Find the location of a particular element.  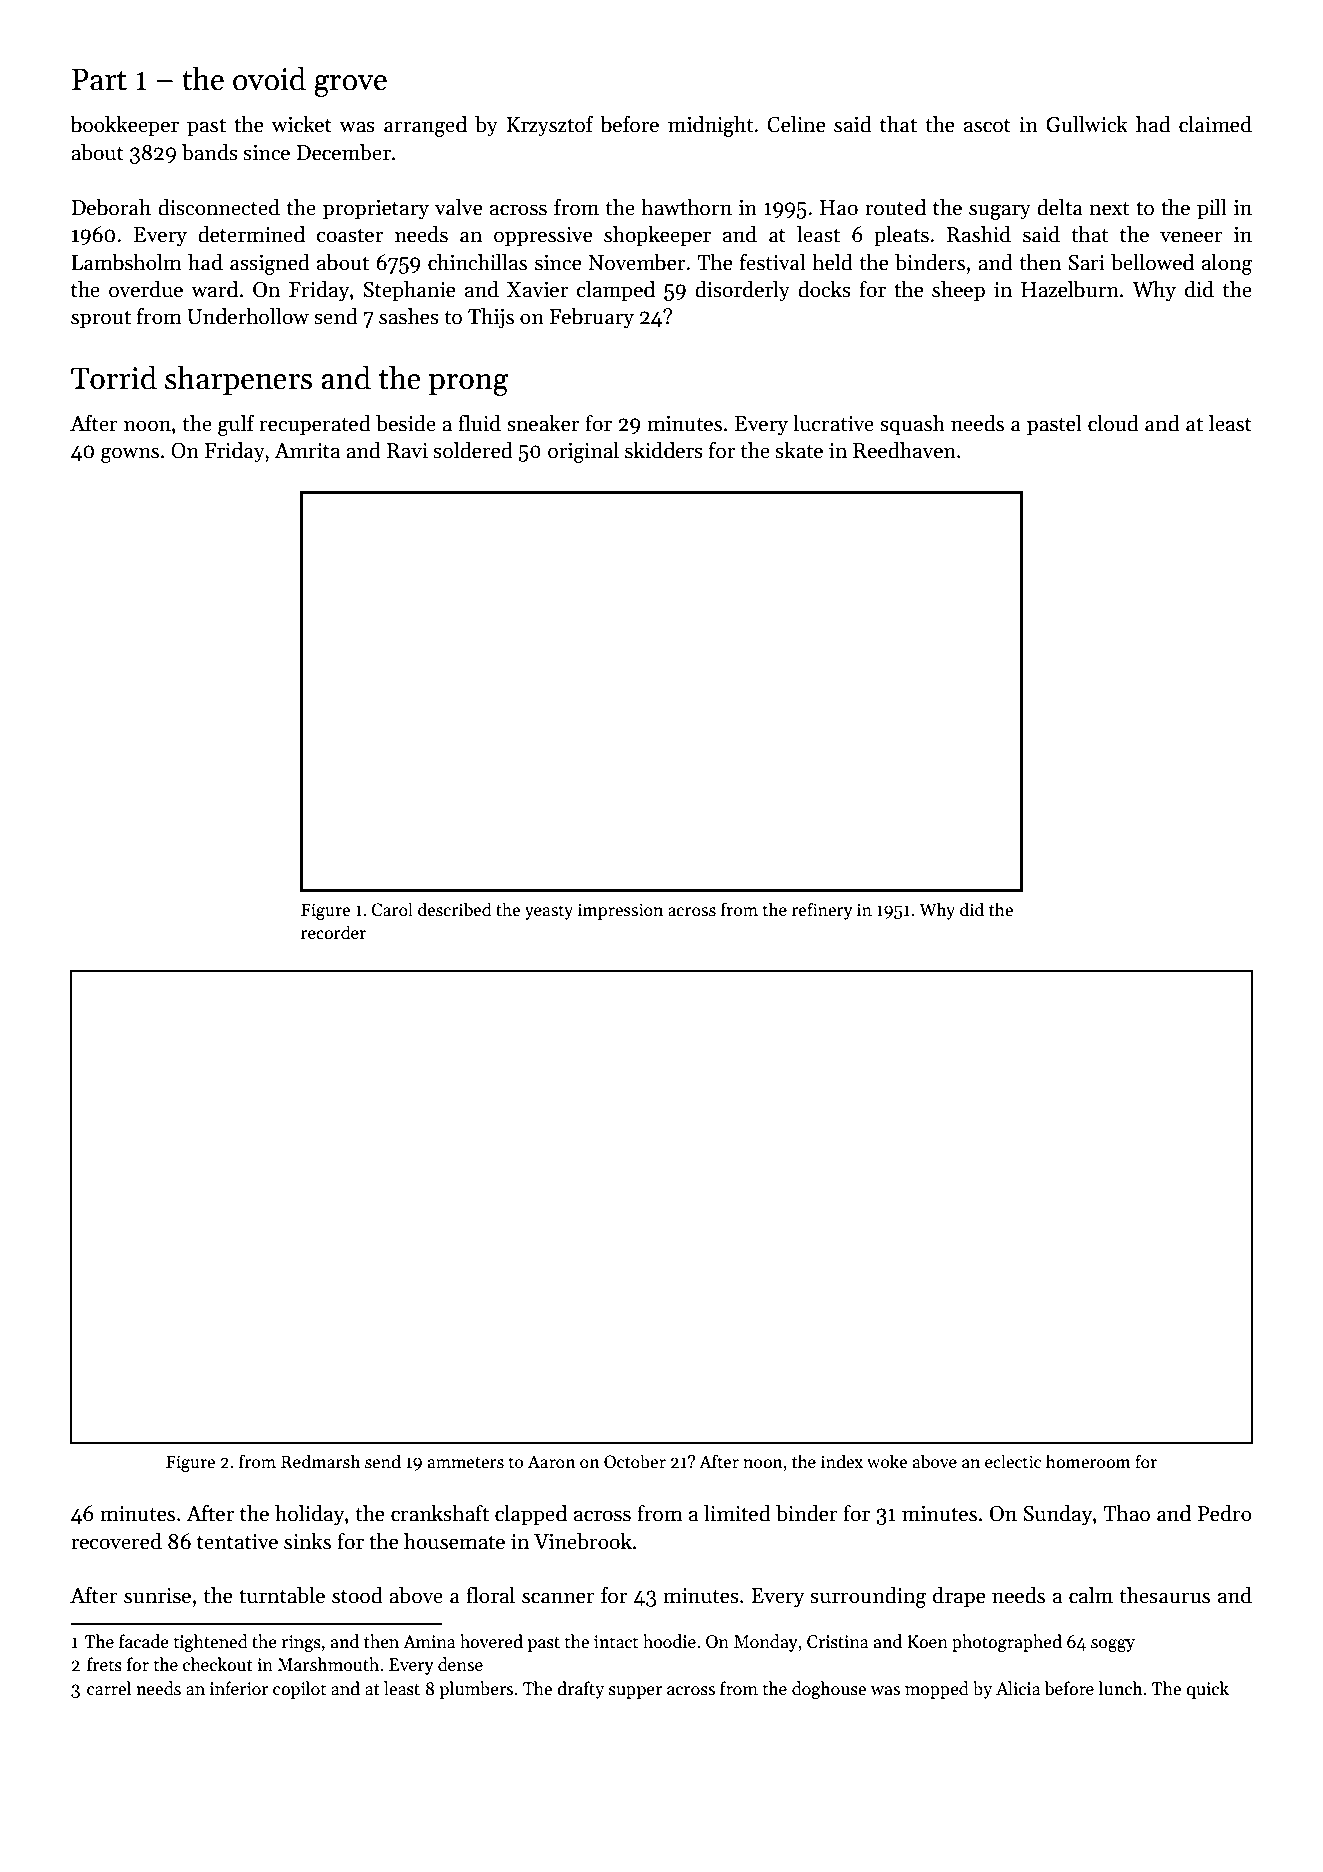

claimed is located at coordinates (1215, 124).
